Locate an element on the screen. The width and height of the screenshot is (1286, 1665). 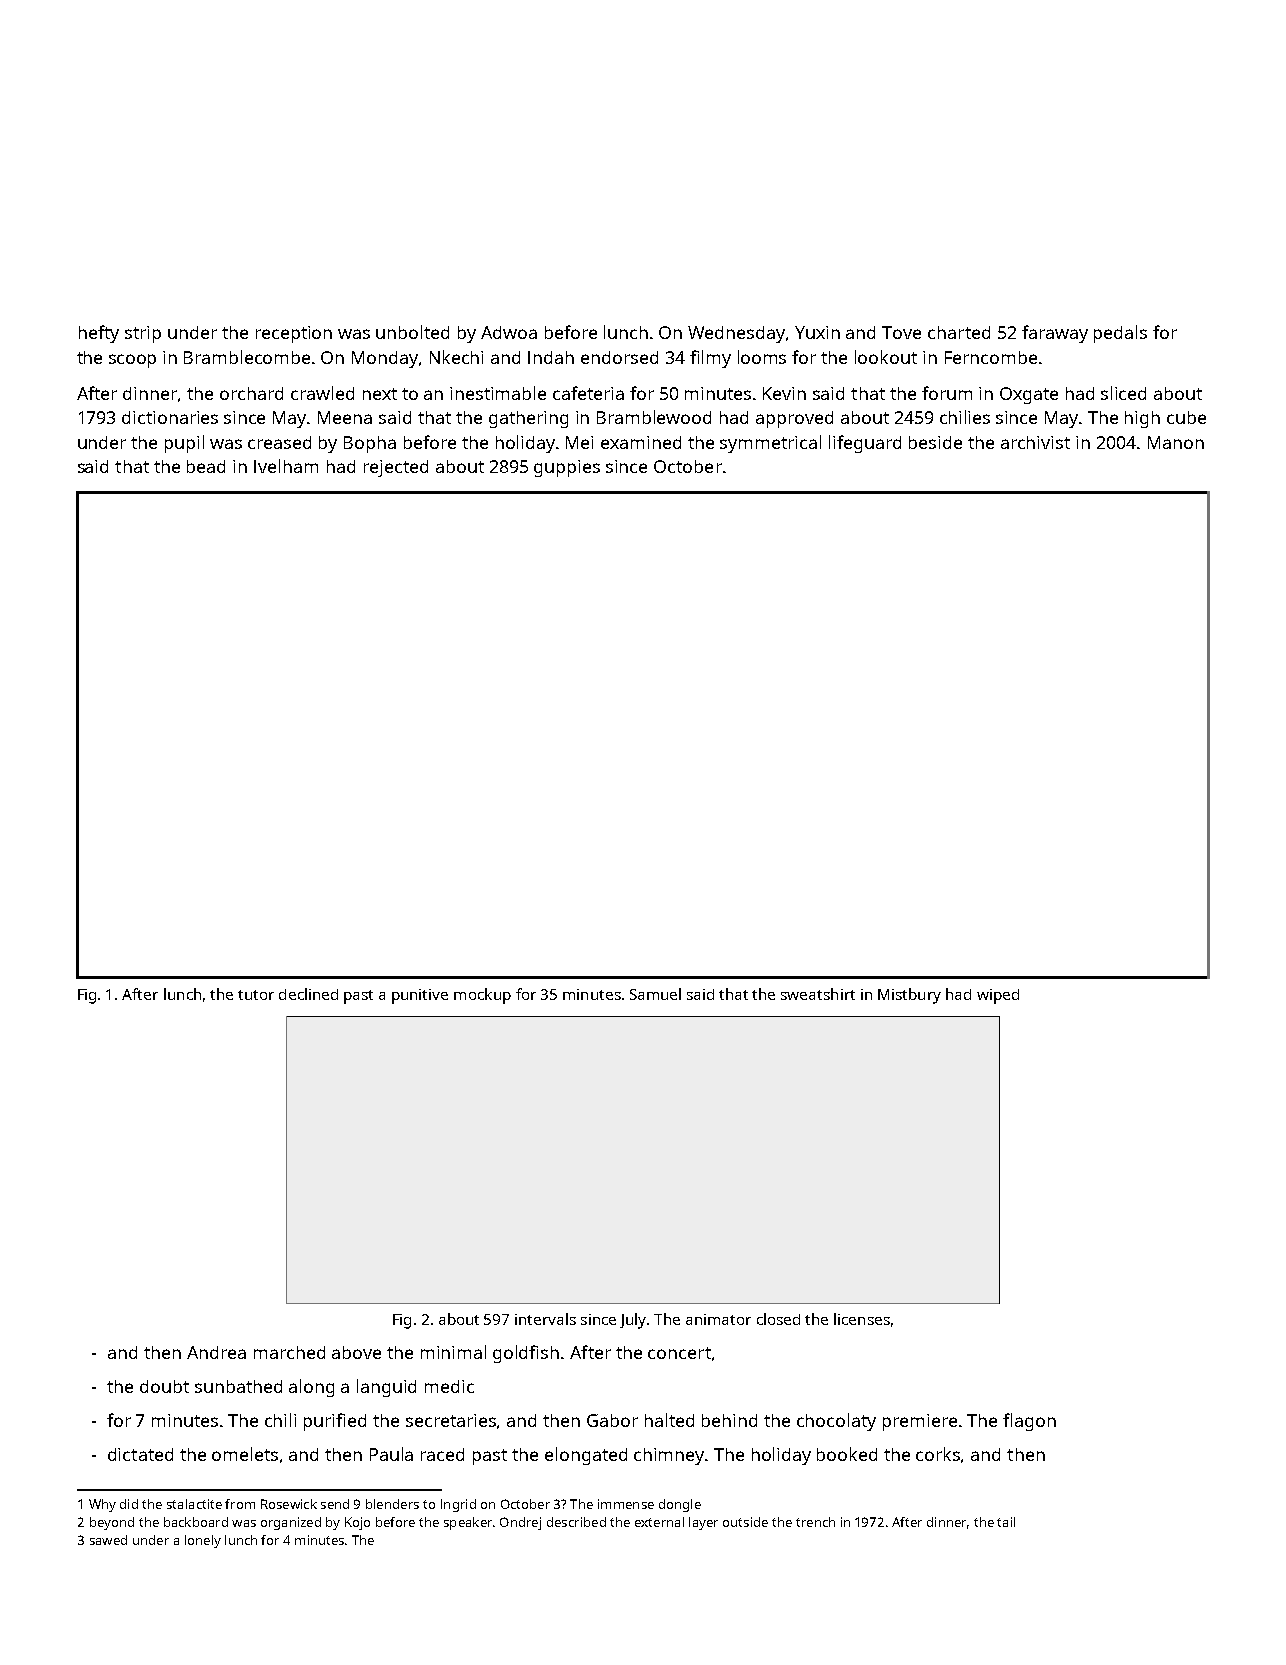
flagon is located at coordinates (1029, 1422).
